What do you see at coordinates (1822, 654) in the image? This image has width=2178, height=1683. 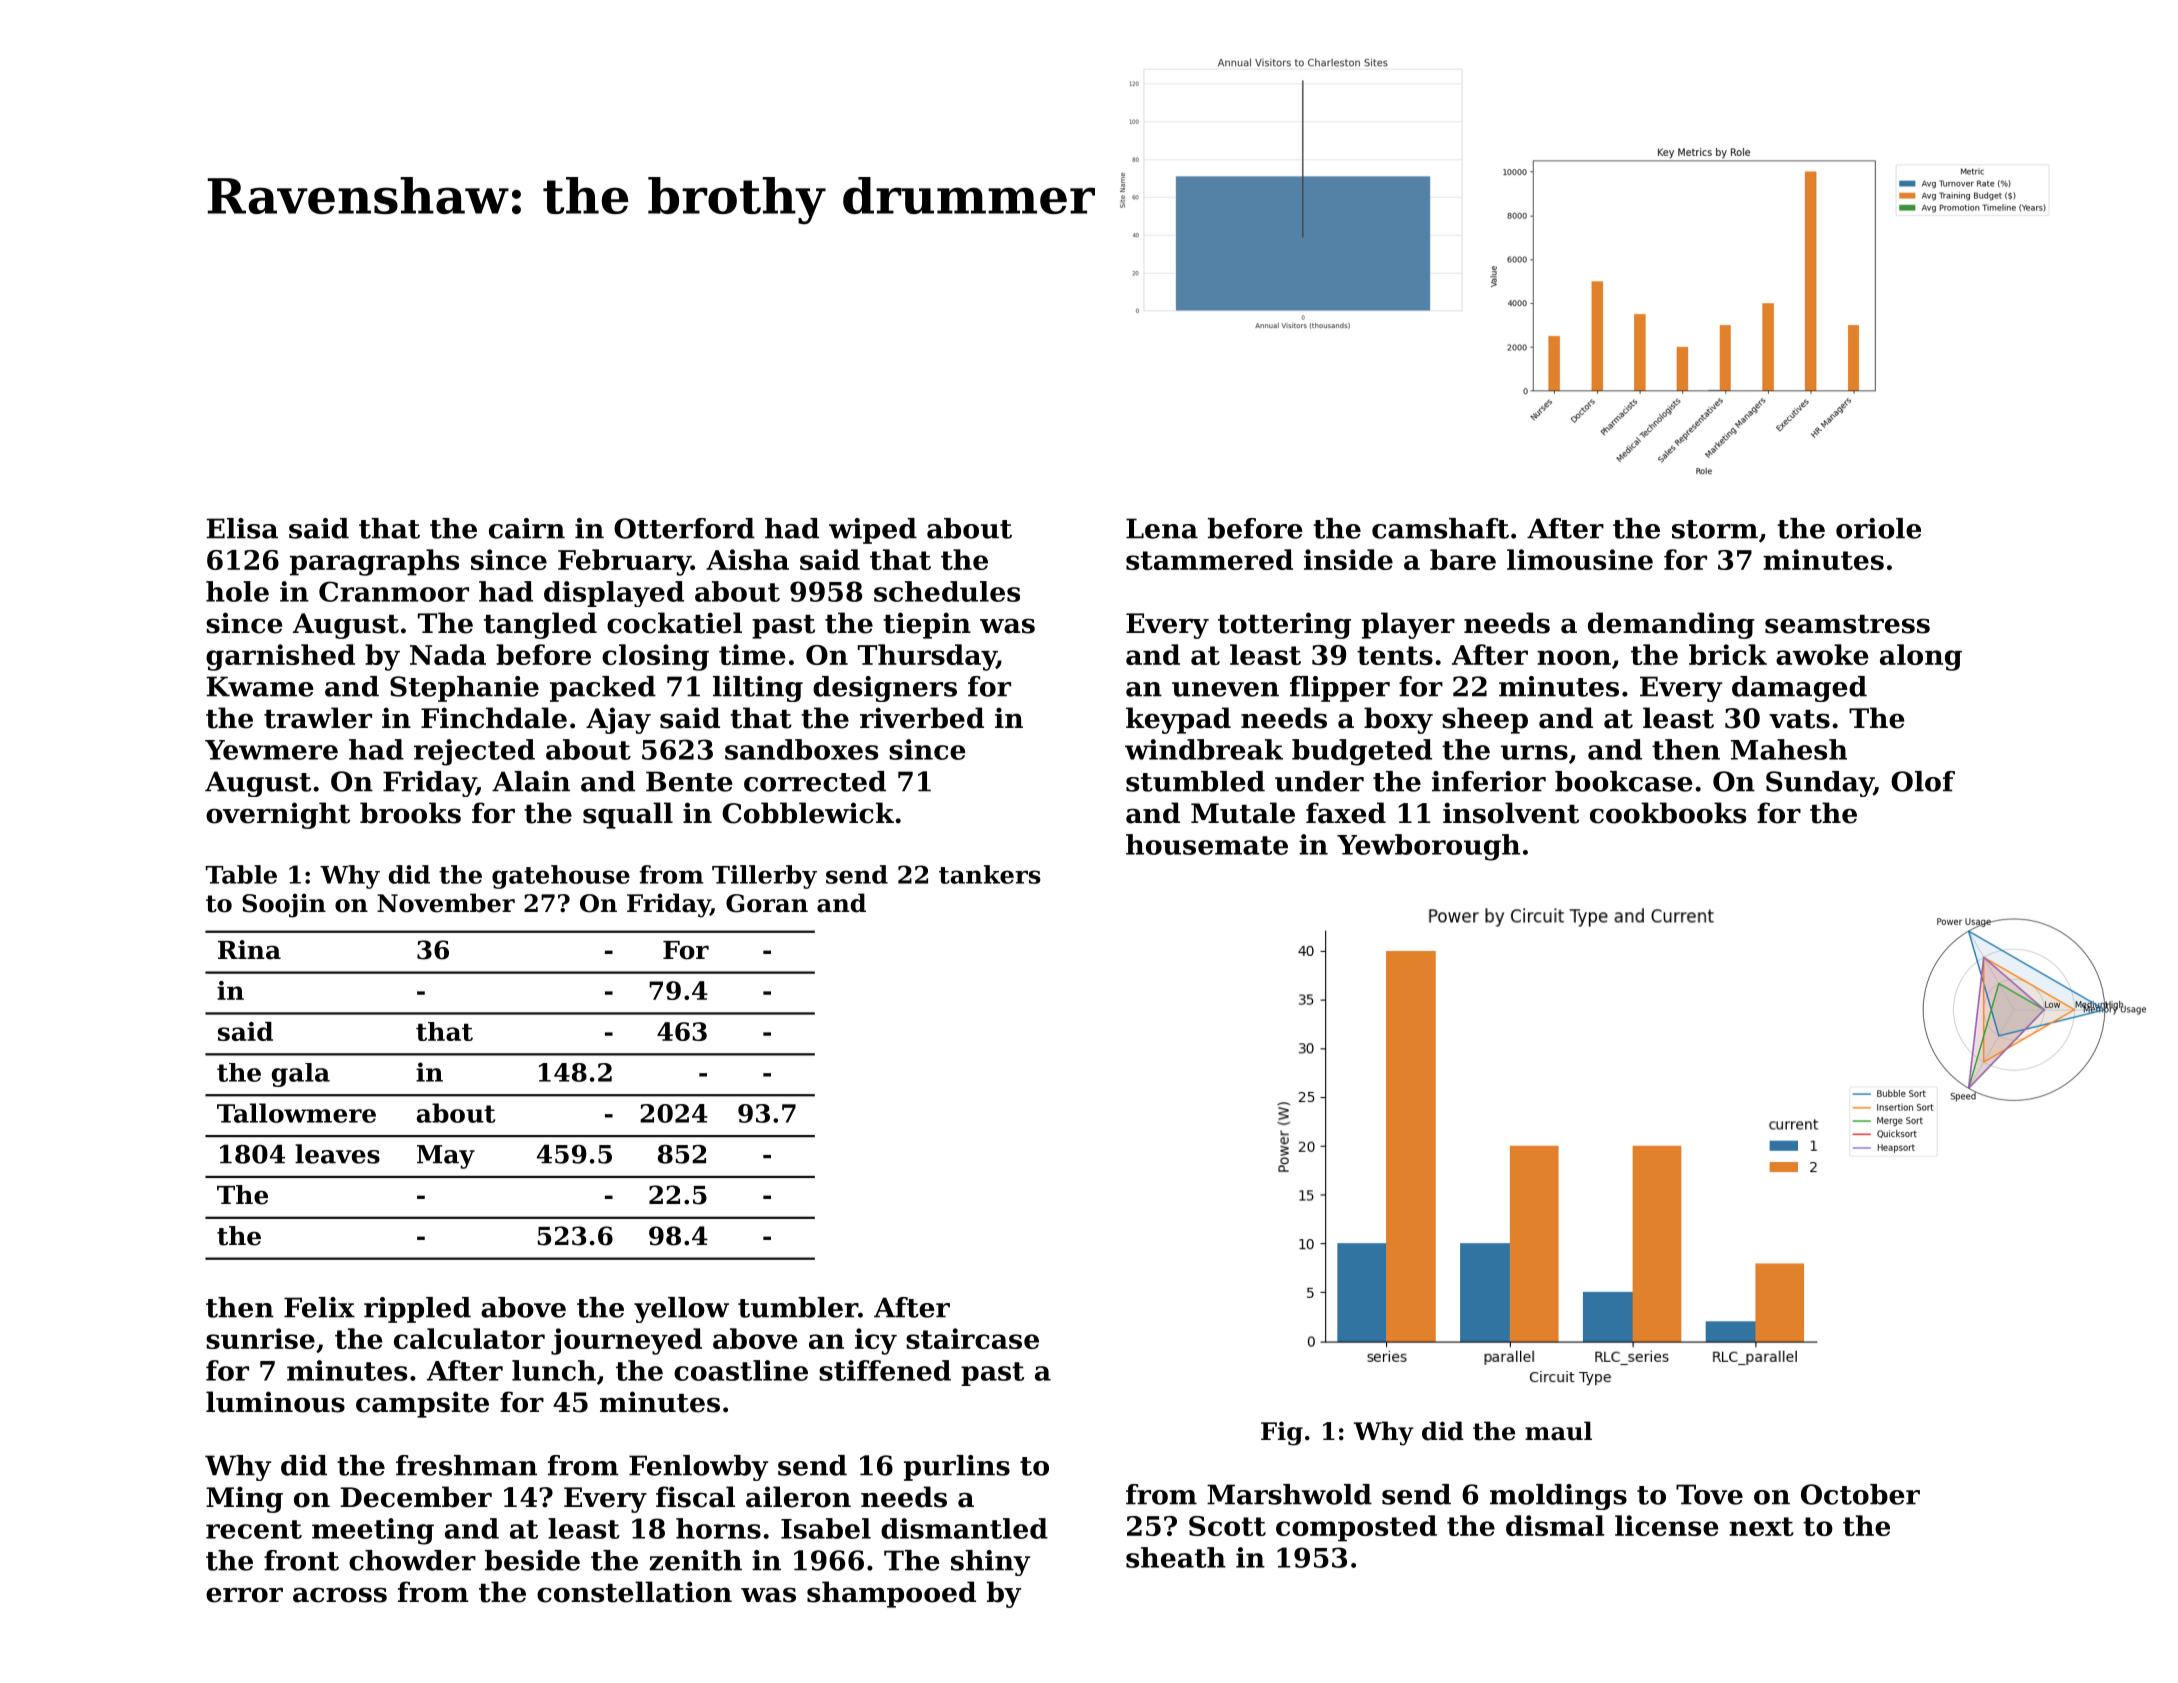 I see `awoke` at bounding box center [1822, 654].
